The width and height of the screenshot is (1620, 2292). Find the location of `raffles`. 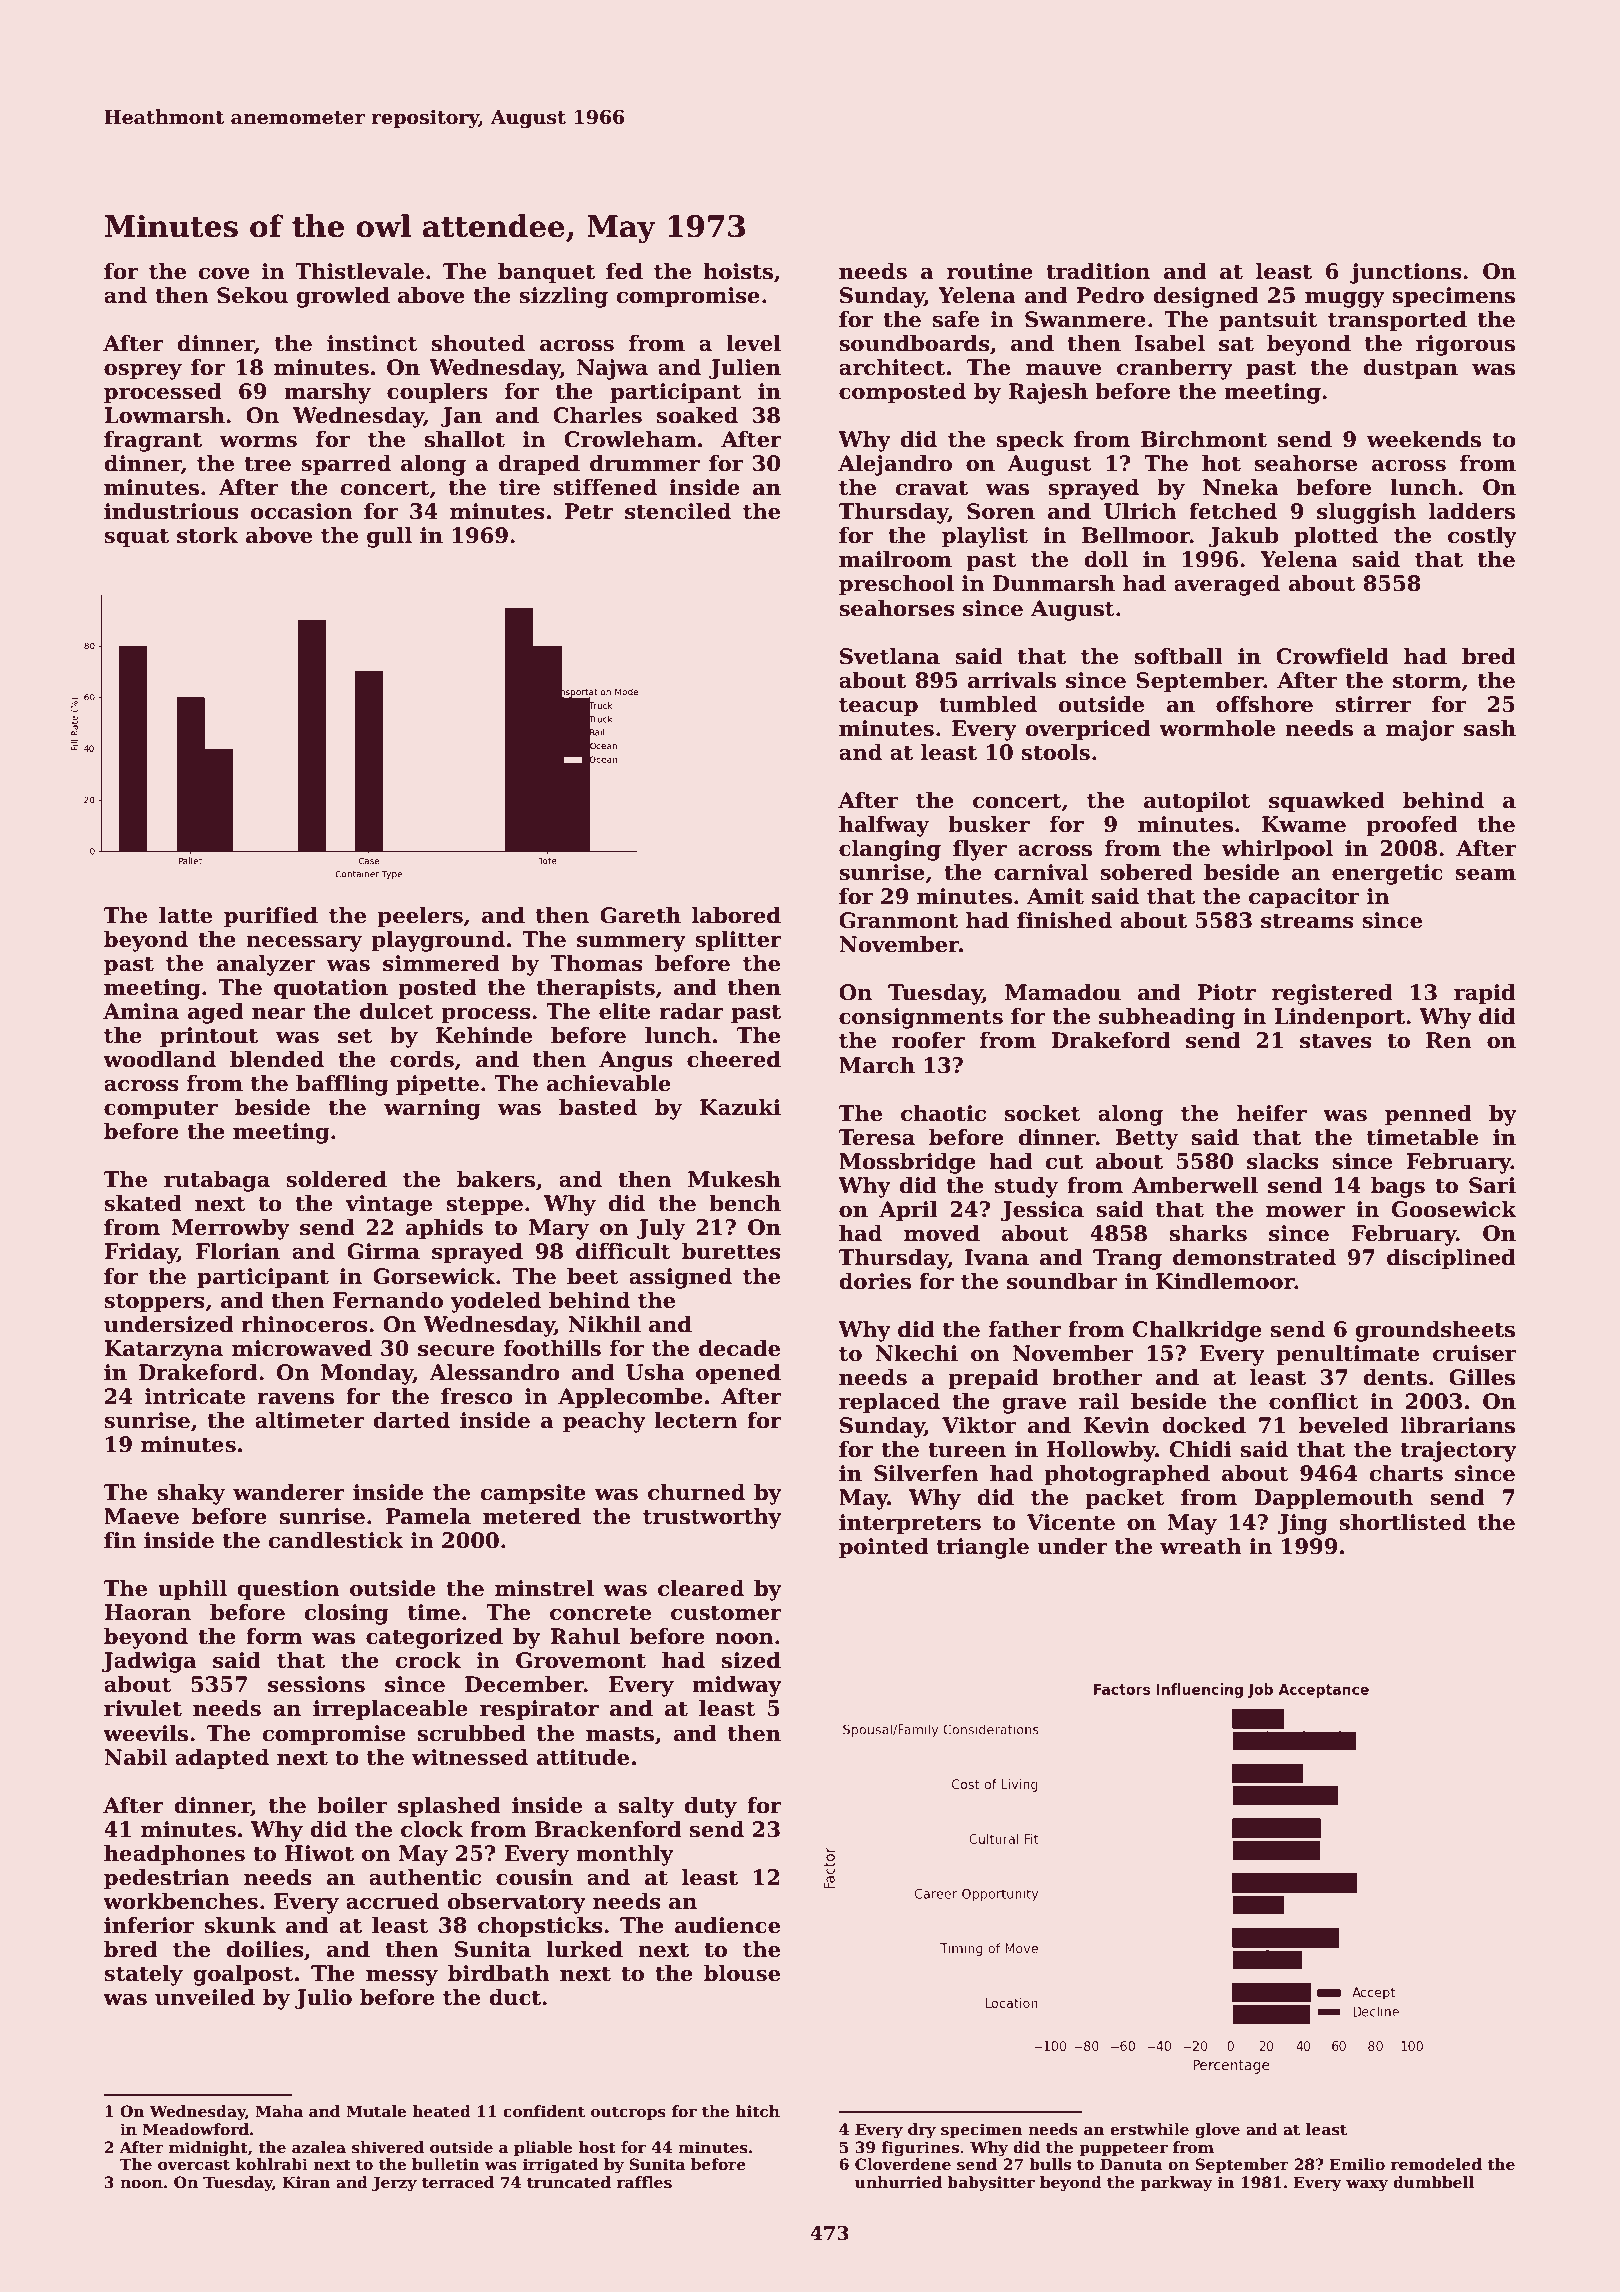

raffles is located at coordinates (644, 2182).
